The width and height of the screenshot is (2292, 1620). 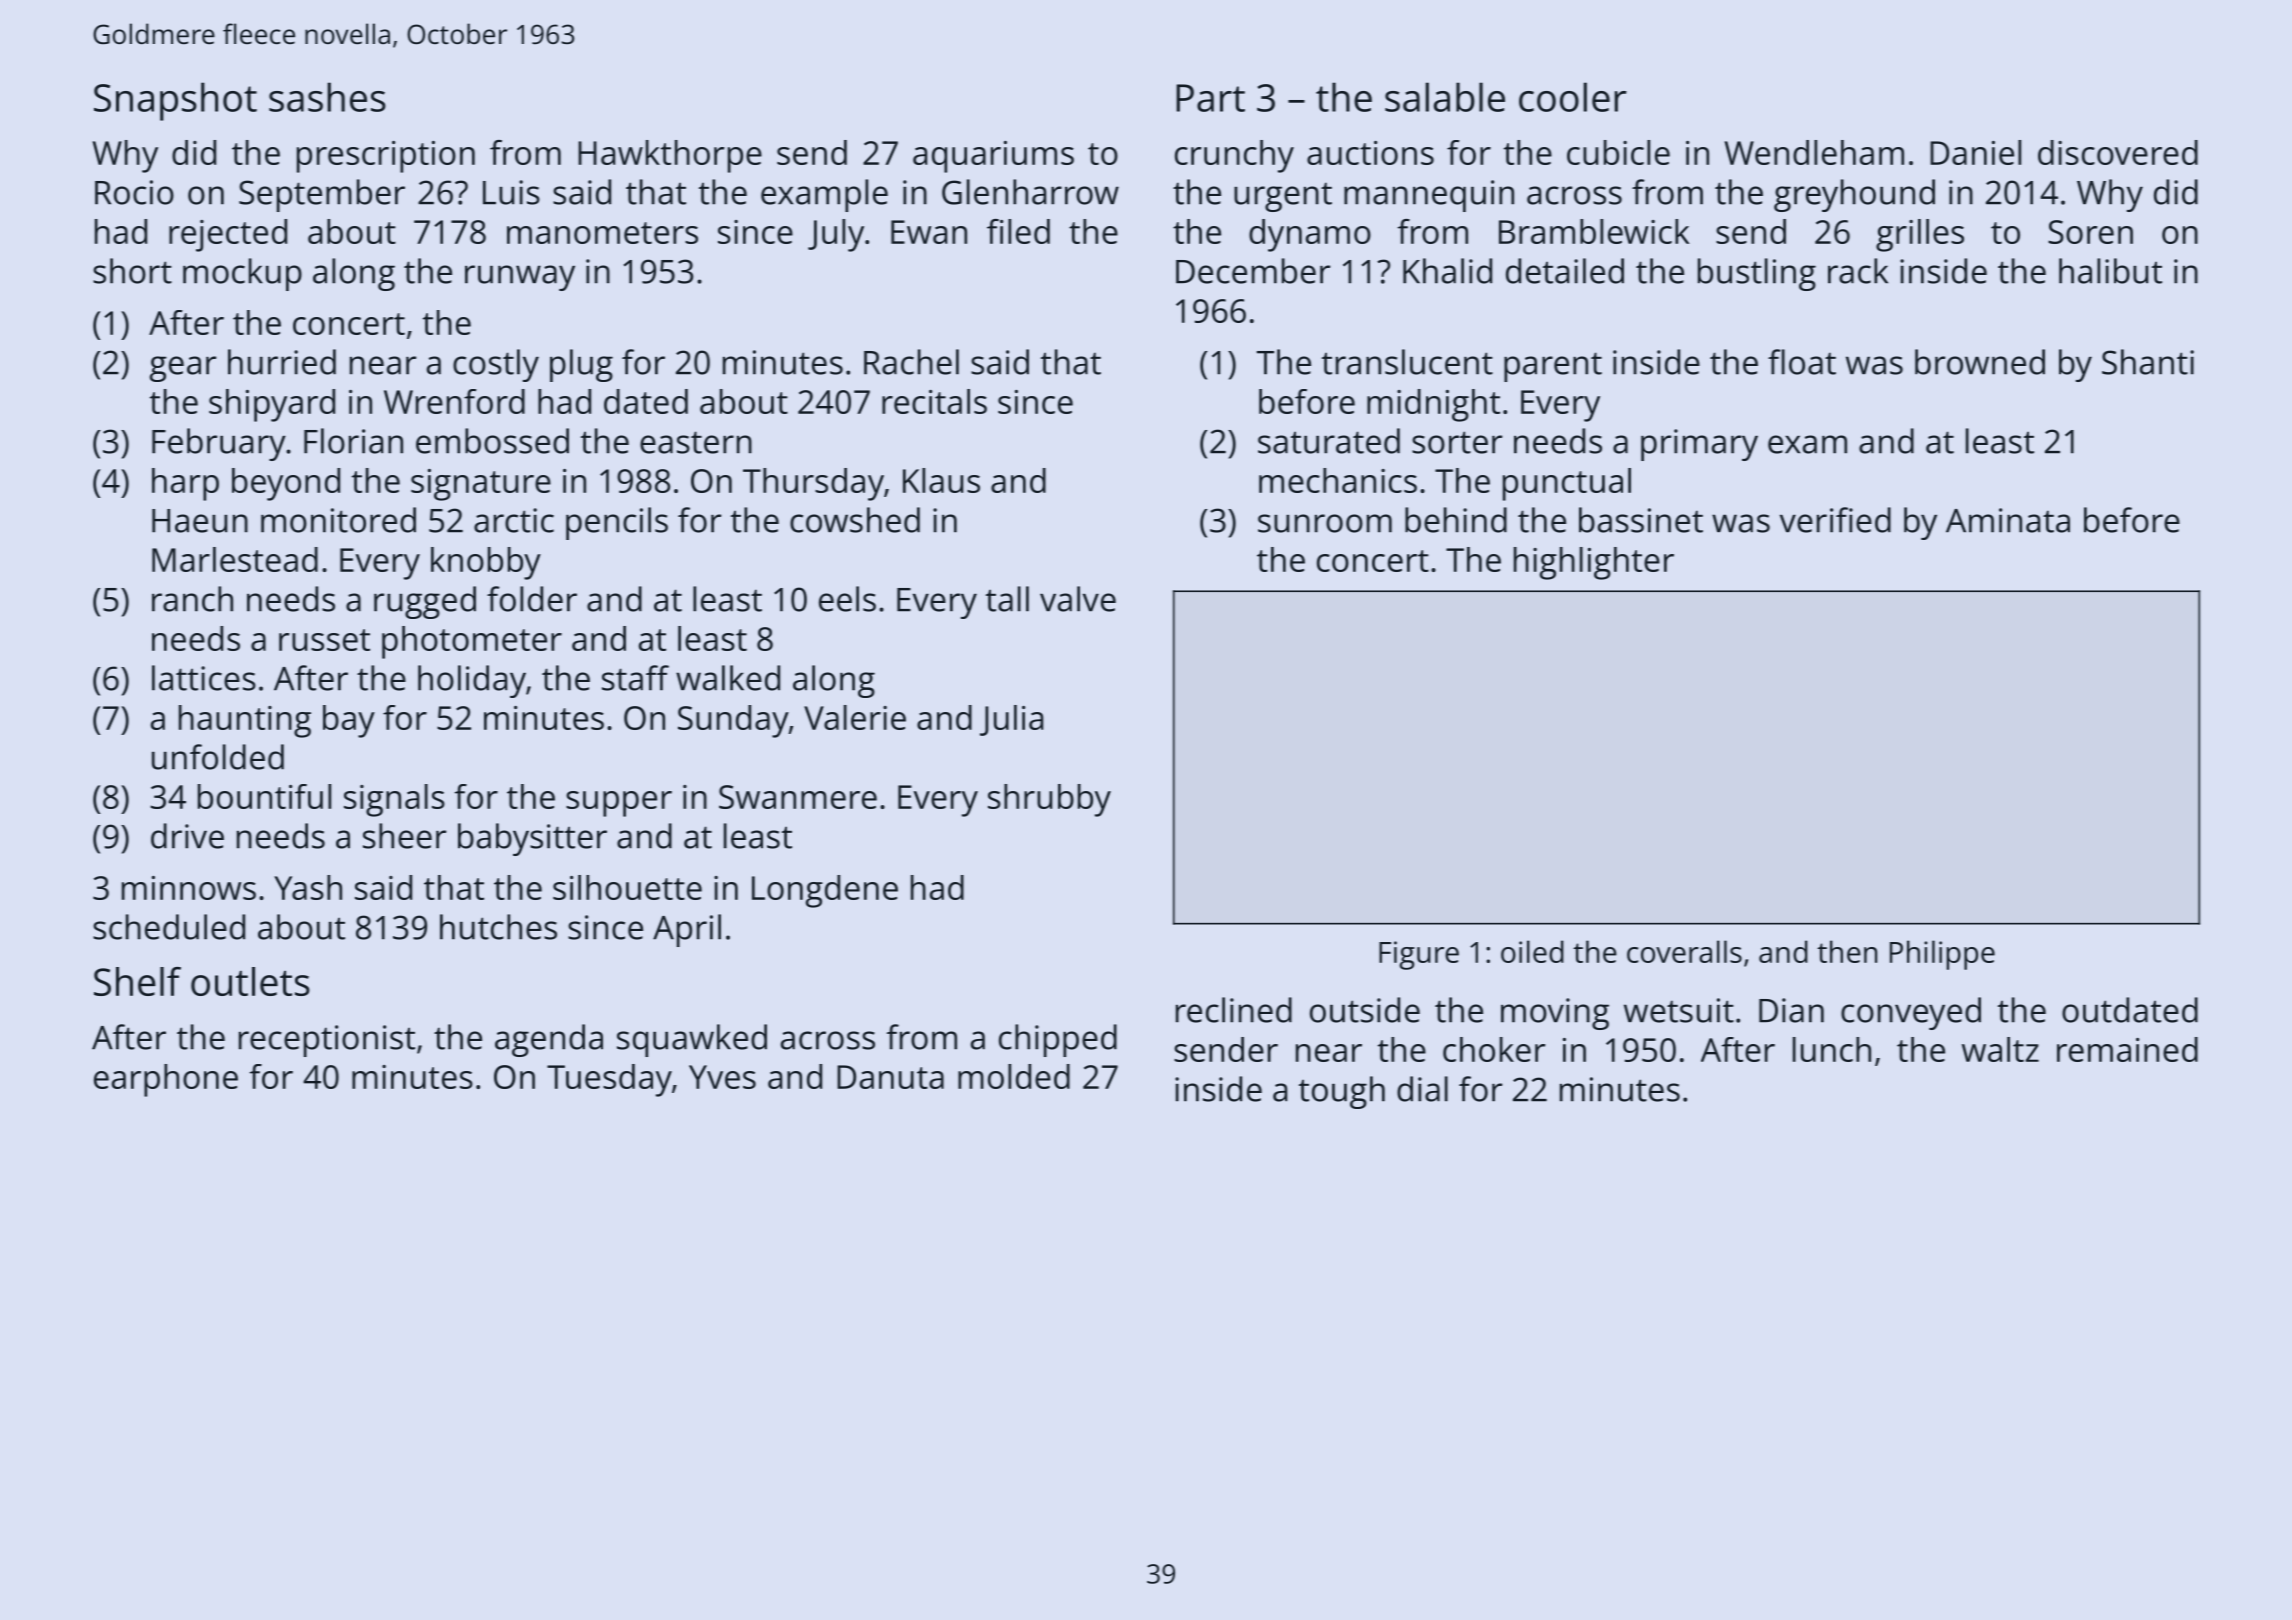 What do you see at coordinates (609, 1080) in the screenshot?
I see `Tuesday` at bounding box center [609, 1080].
